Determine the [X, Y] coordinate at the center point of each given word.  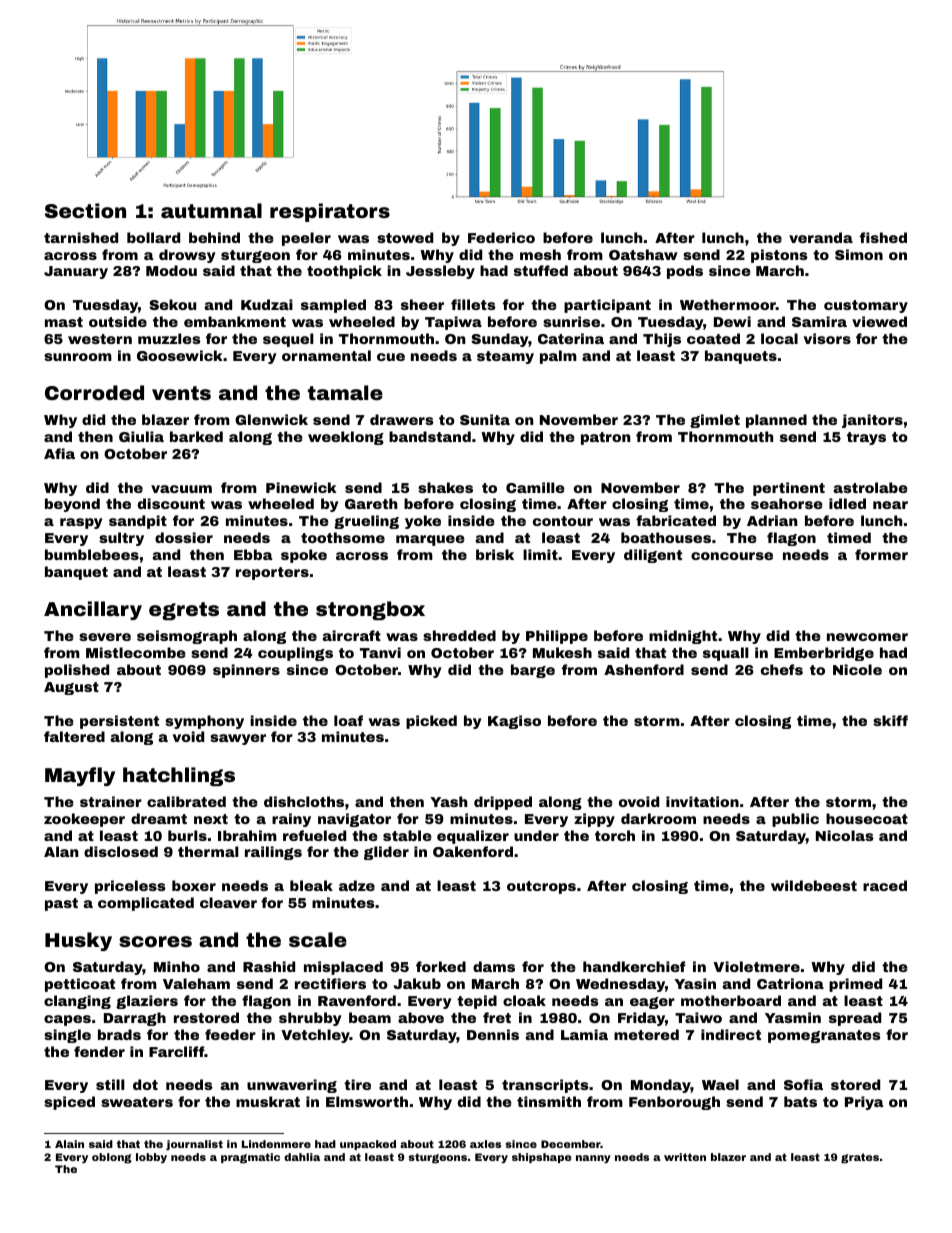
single [67, 1036]
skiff [890, 720]
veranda [821, 237]
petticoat [80, 985]
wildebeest [814, 885]
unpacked [368, 1145]
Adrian [772, 520]
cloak [524, 1000]
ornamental [326, 355]
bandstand [430, 436]
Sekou [172, 304]
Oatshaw [643, 254]
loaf [348, 720]
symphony [204, 722]
